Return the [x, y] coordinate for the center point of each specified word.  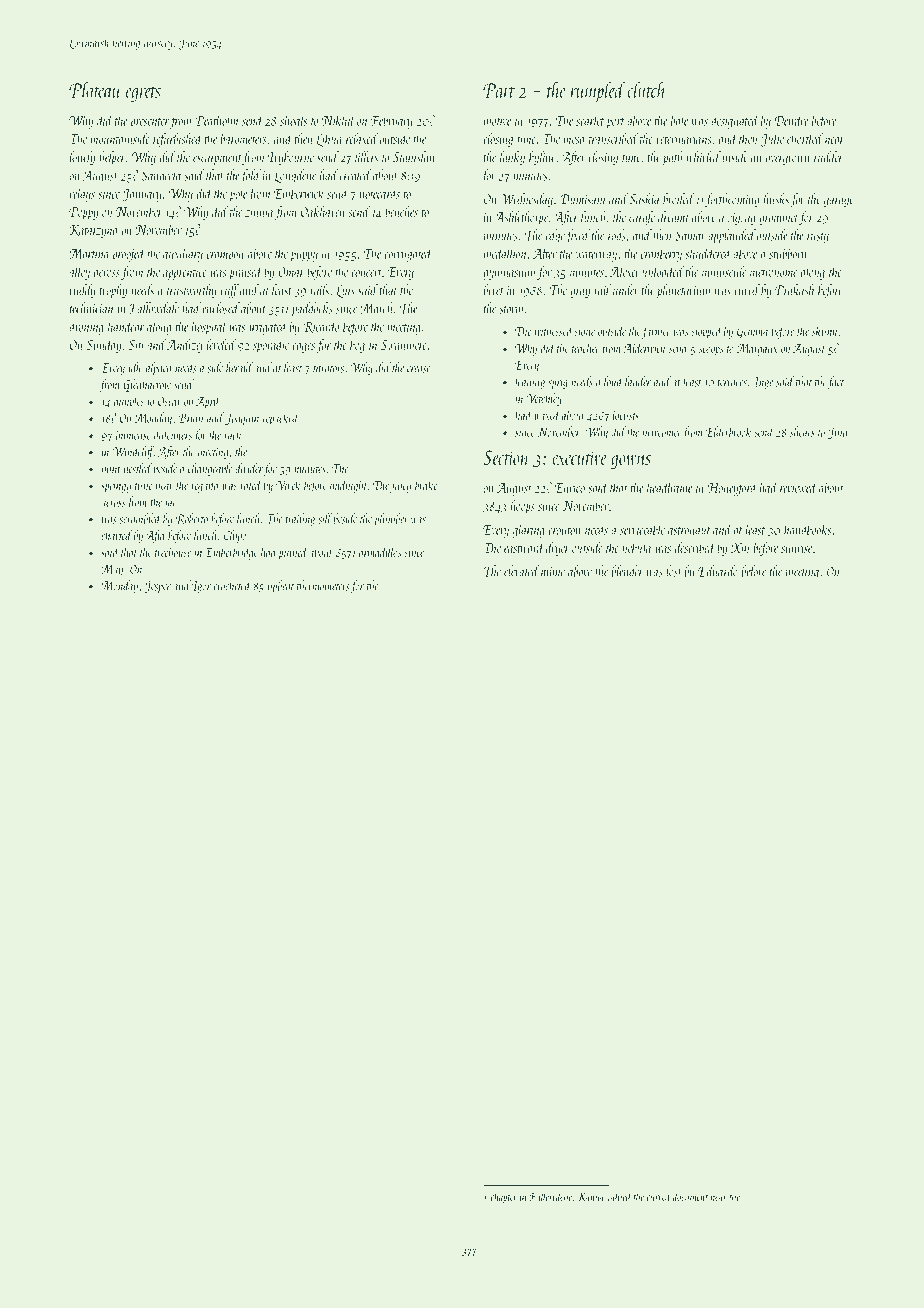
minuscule [724, 271]
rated [251, 484]
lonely [82, 158]
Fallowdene [551, 1196]
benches [401, 211]
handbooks [808, 529]
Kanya [591, 1198]
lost [674, 571]
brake [426, 485]
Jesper [158, 587]
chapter [504, 1197]
